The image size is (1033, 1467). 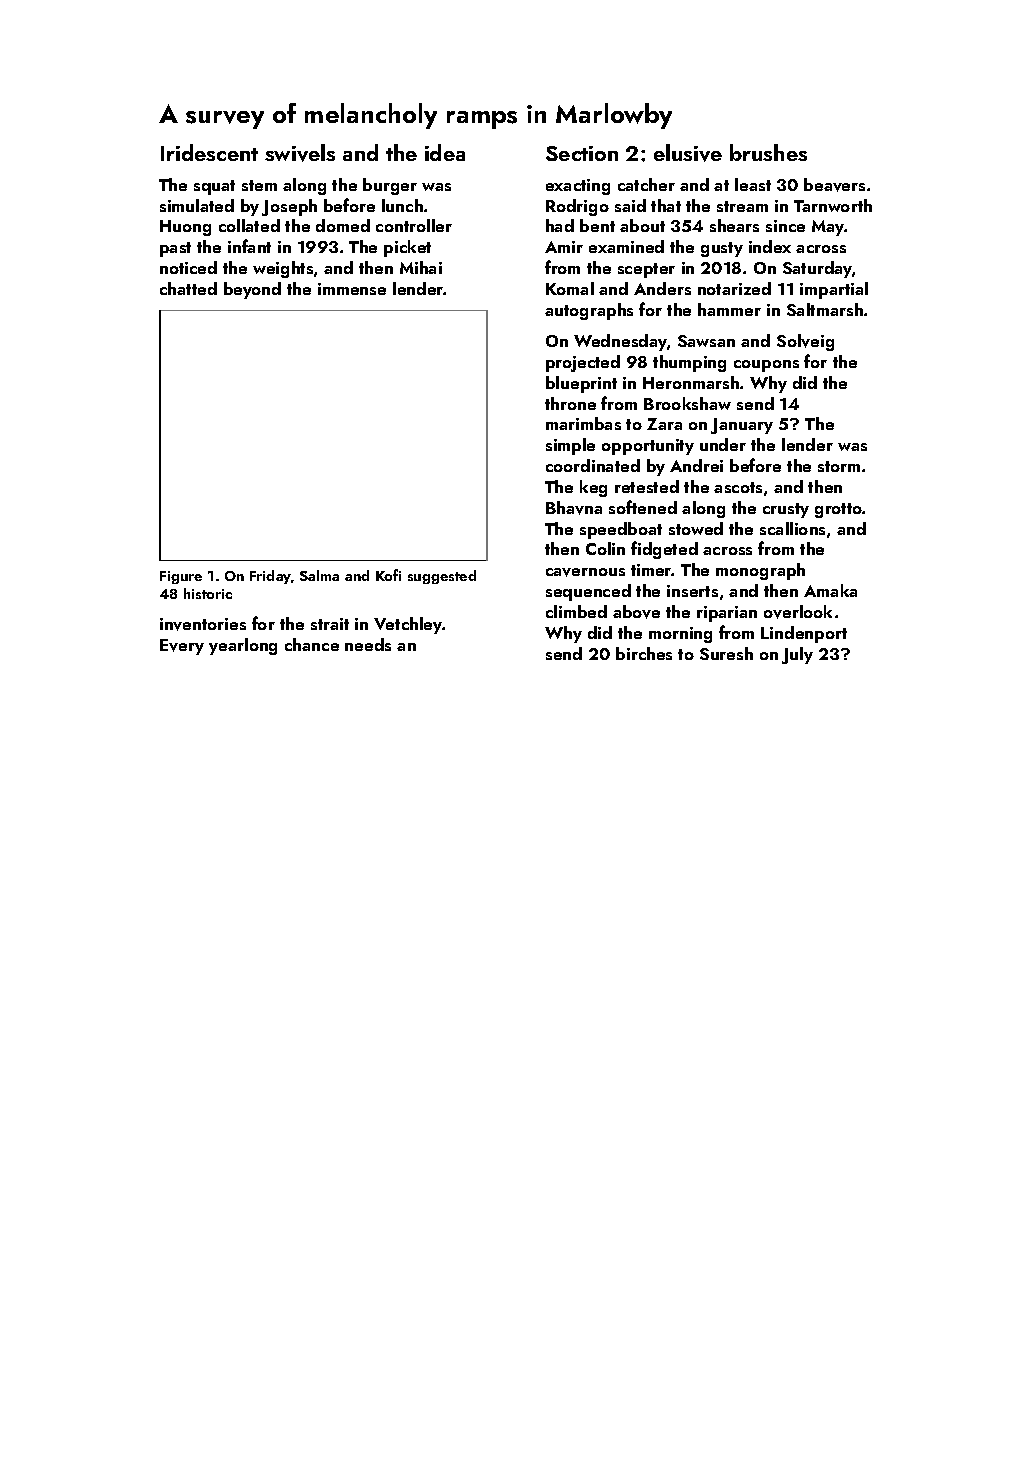 I want to click on climbed, so click(x=576, y=611).
